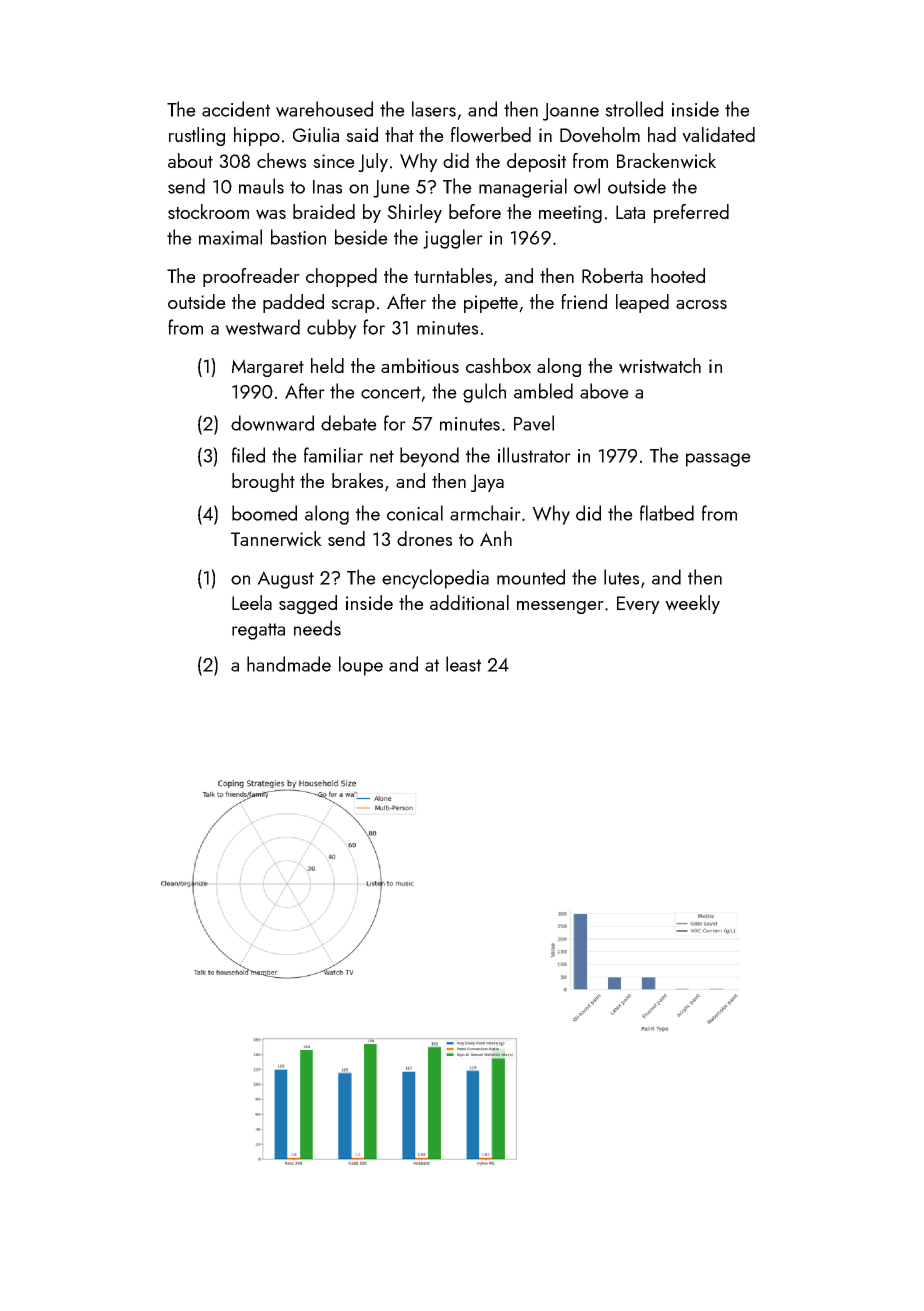 This screenshot has width=924, height=1311. What do you see at coordinates (531, 577) in the screenshot?
I see `mounted` at bounding box center [531, 577].
